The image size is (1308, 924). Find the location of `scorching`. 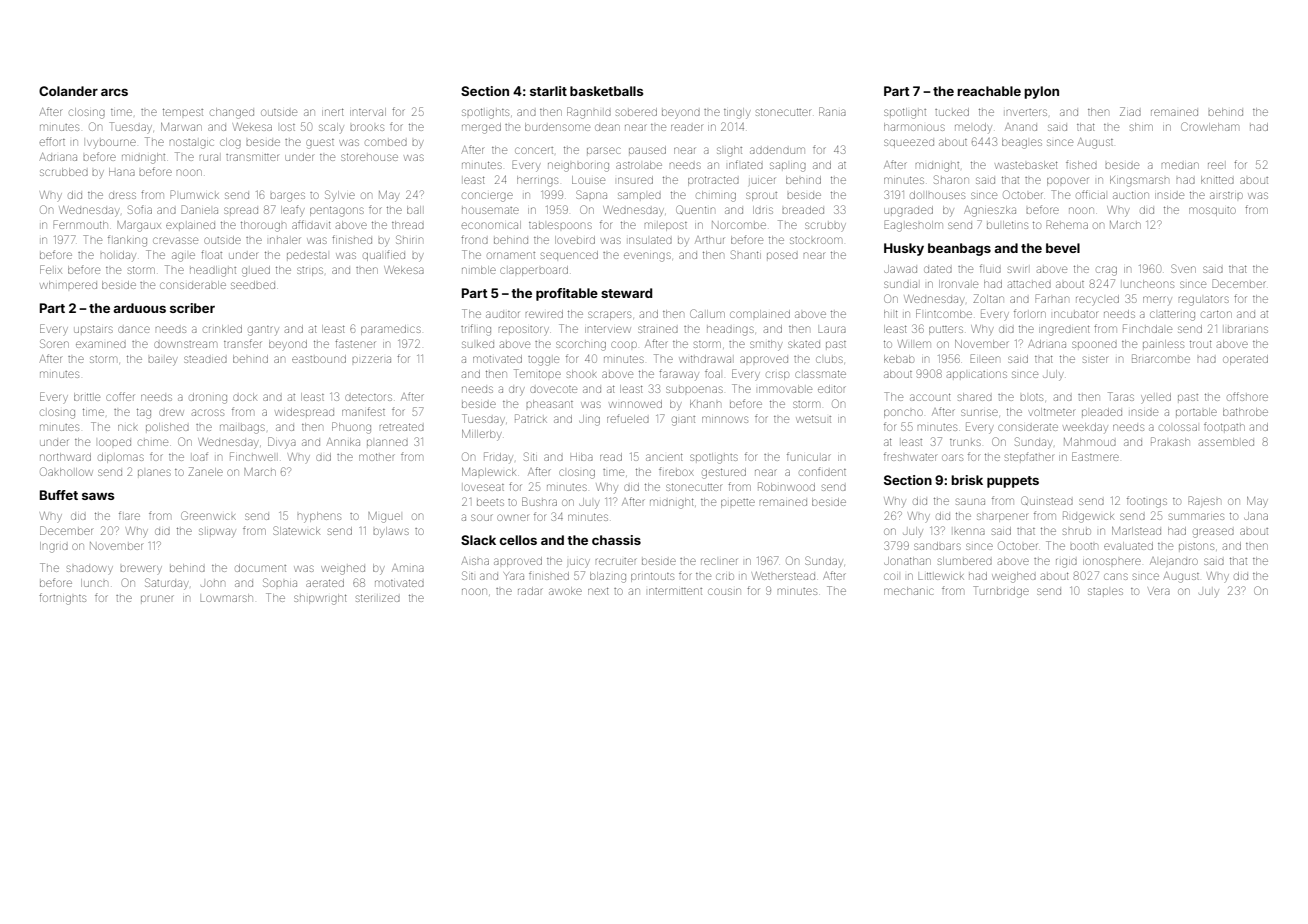

scorching is located at coordinates (581, 346).
